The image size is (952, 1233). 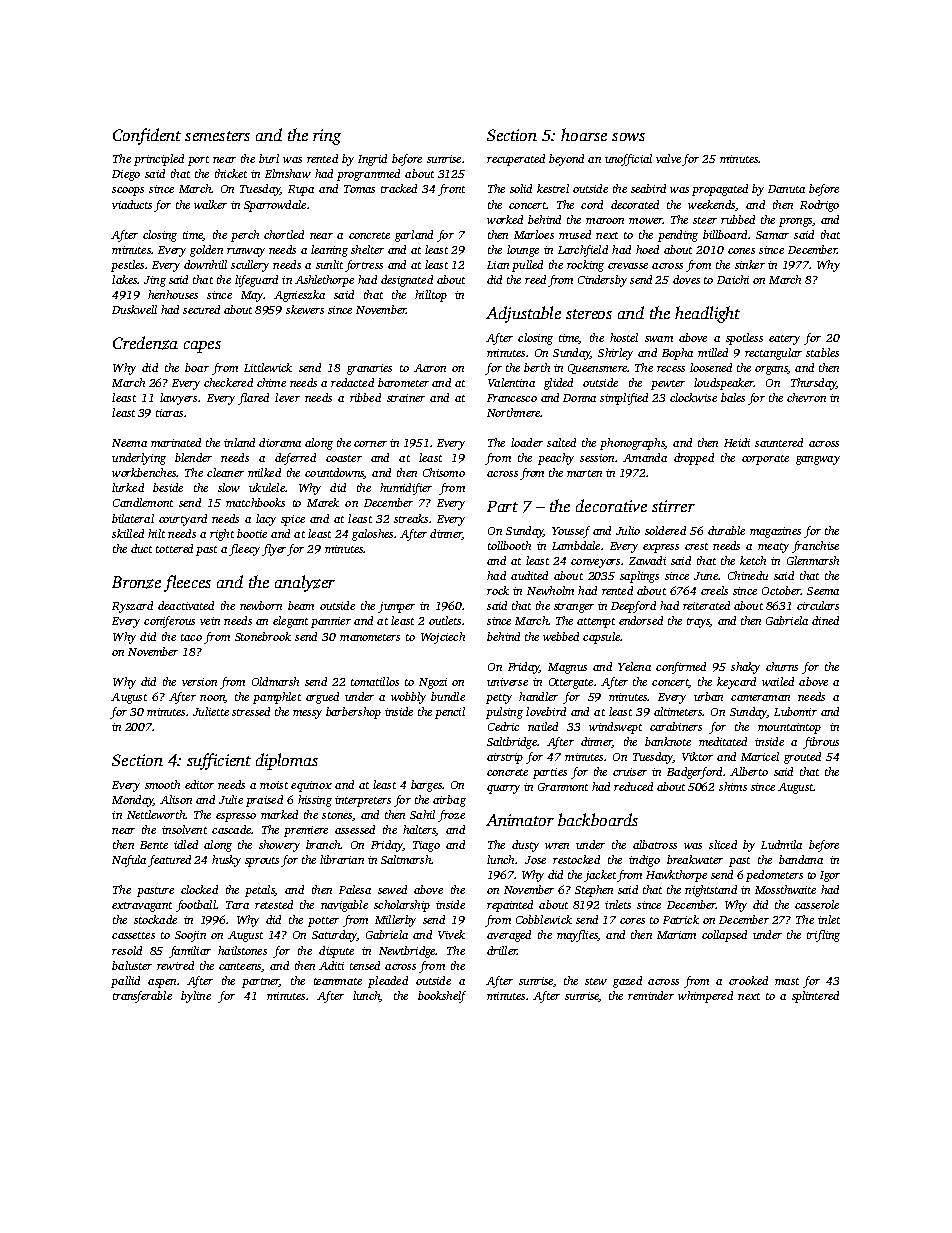 I want to click on hoarse, so click(x=584, y=134).
